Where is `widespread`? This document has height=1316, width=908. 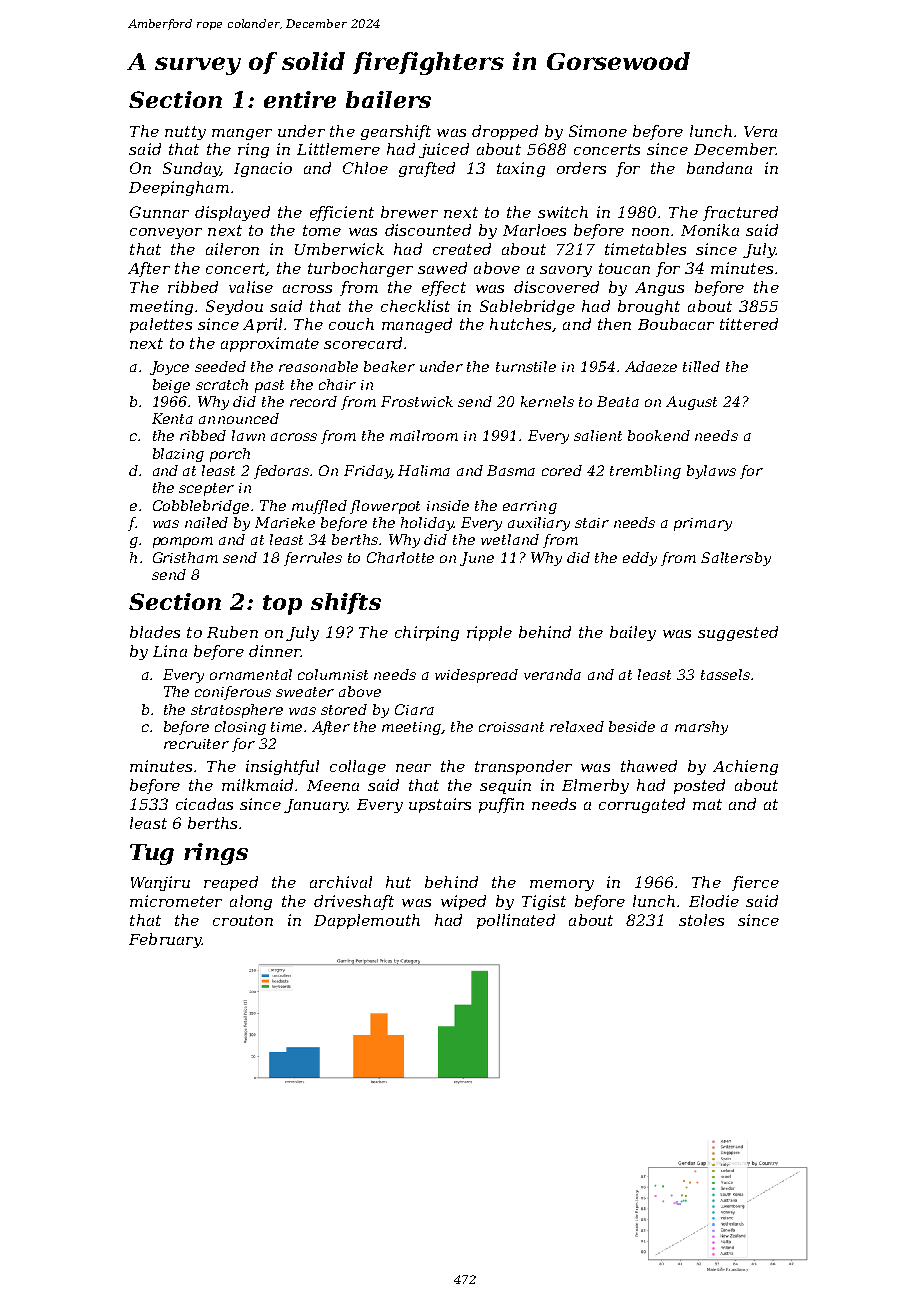 widespread is located at coordinates (476, 676).
